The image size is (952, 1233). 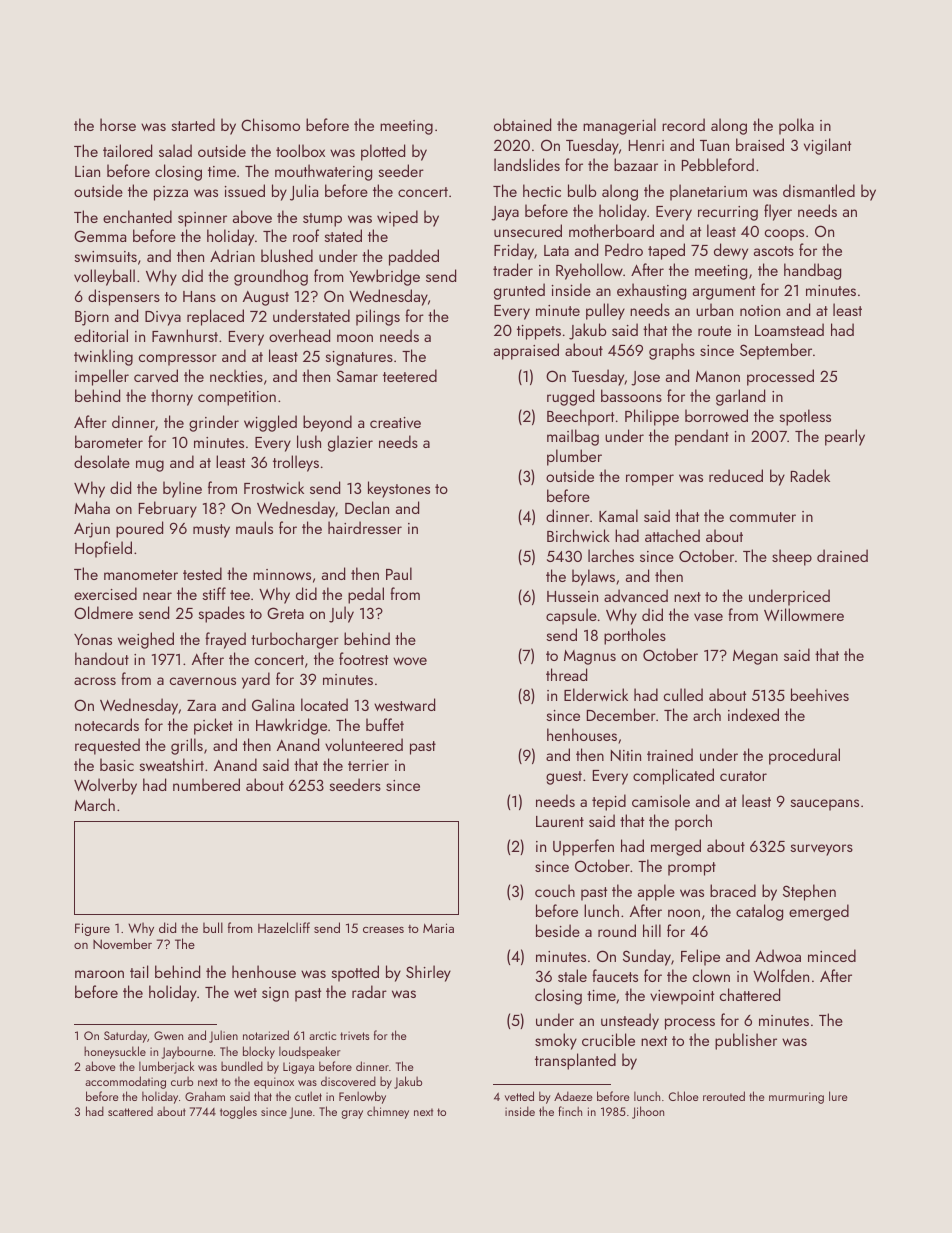 I want to click on plotted, so click(x=383, y=152).
